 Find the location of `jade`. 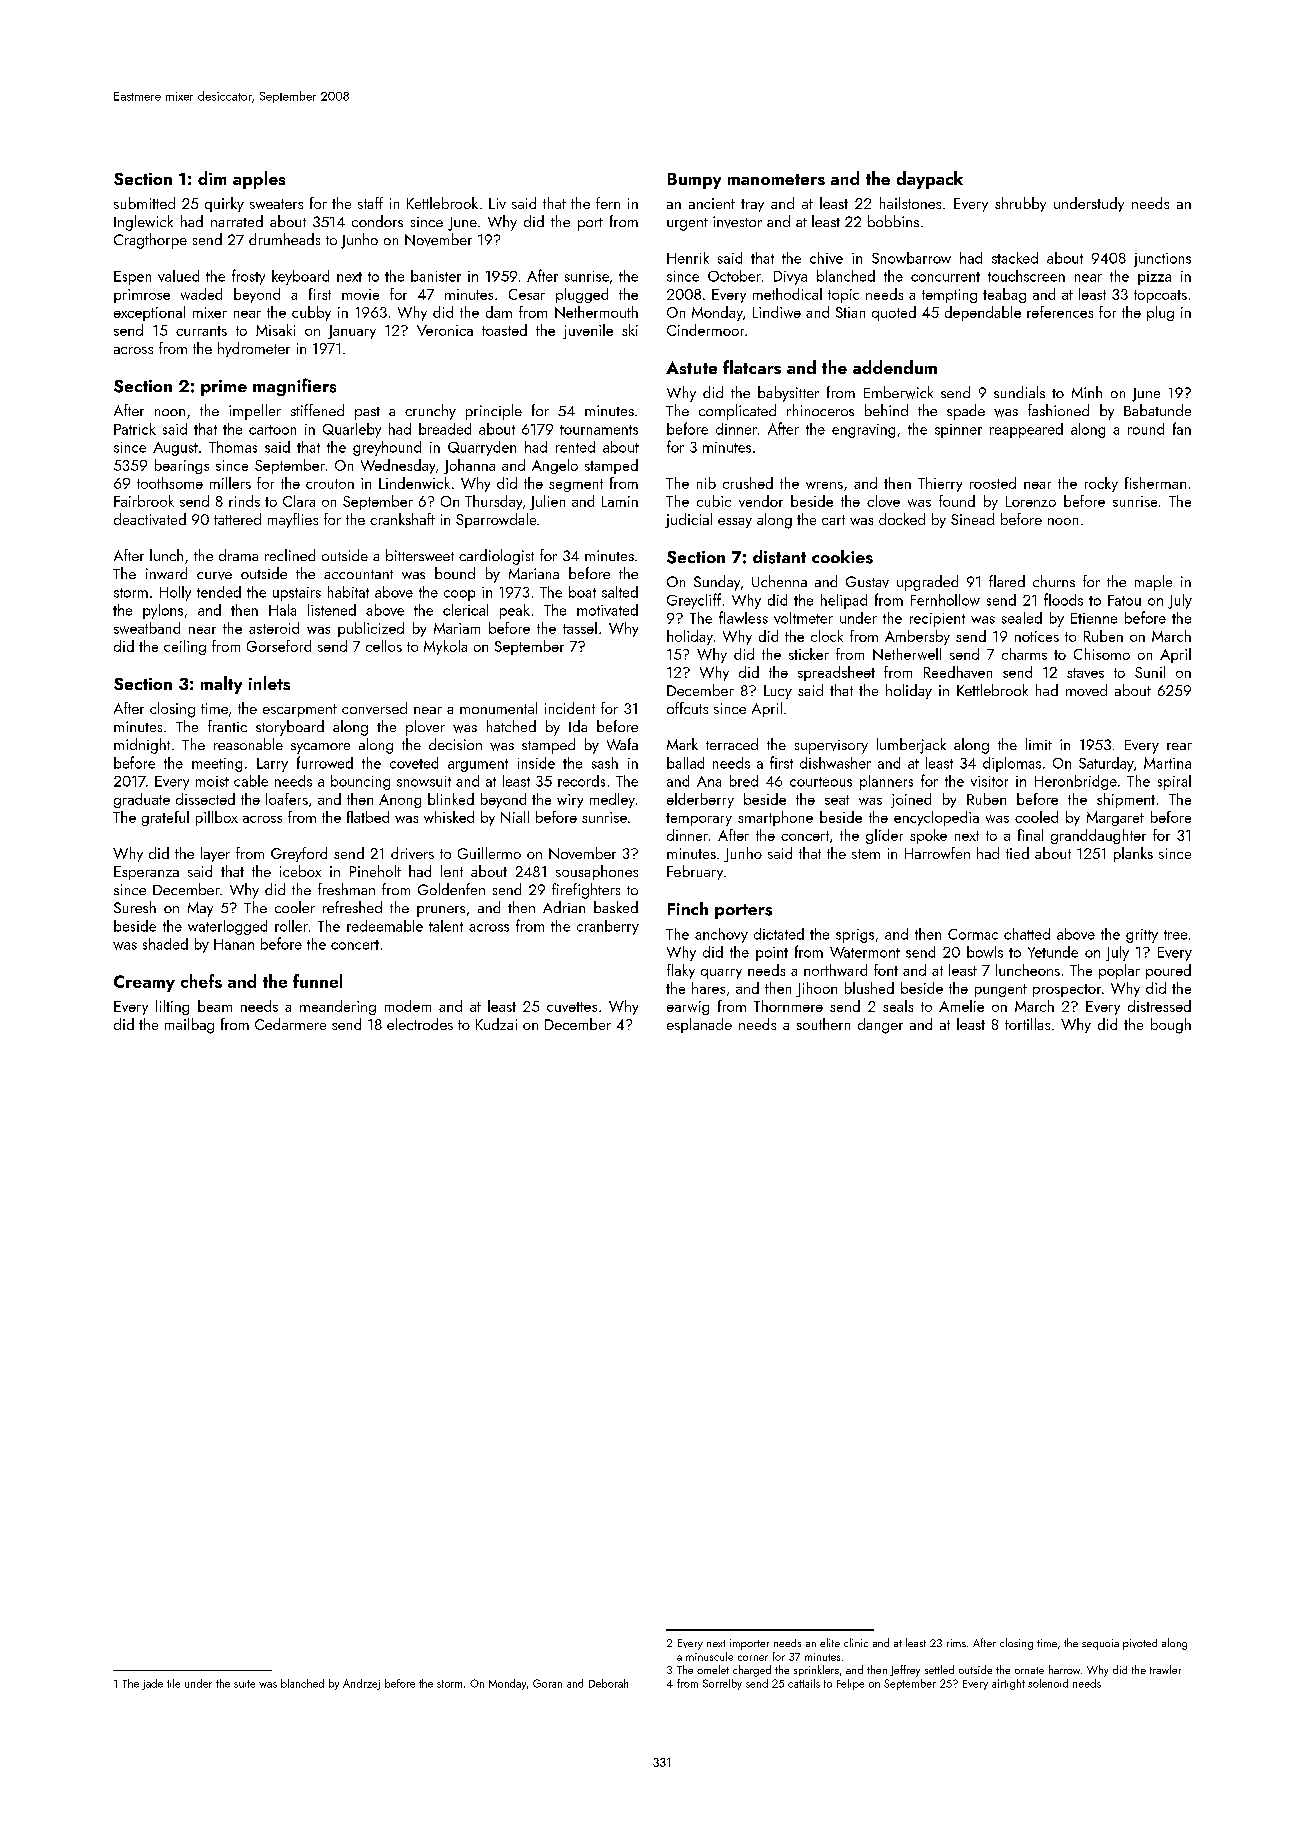

jade is located at coordinates (152, 1684).
